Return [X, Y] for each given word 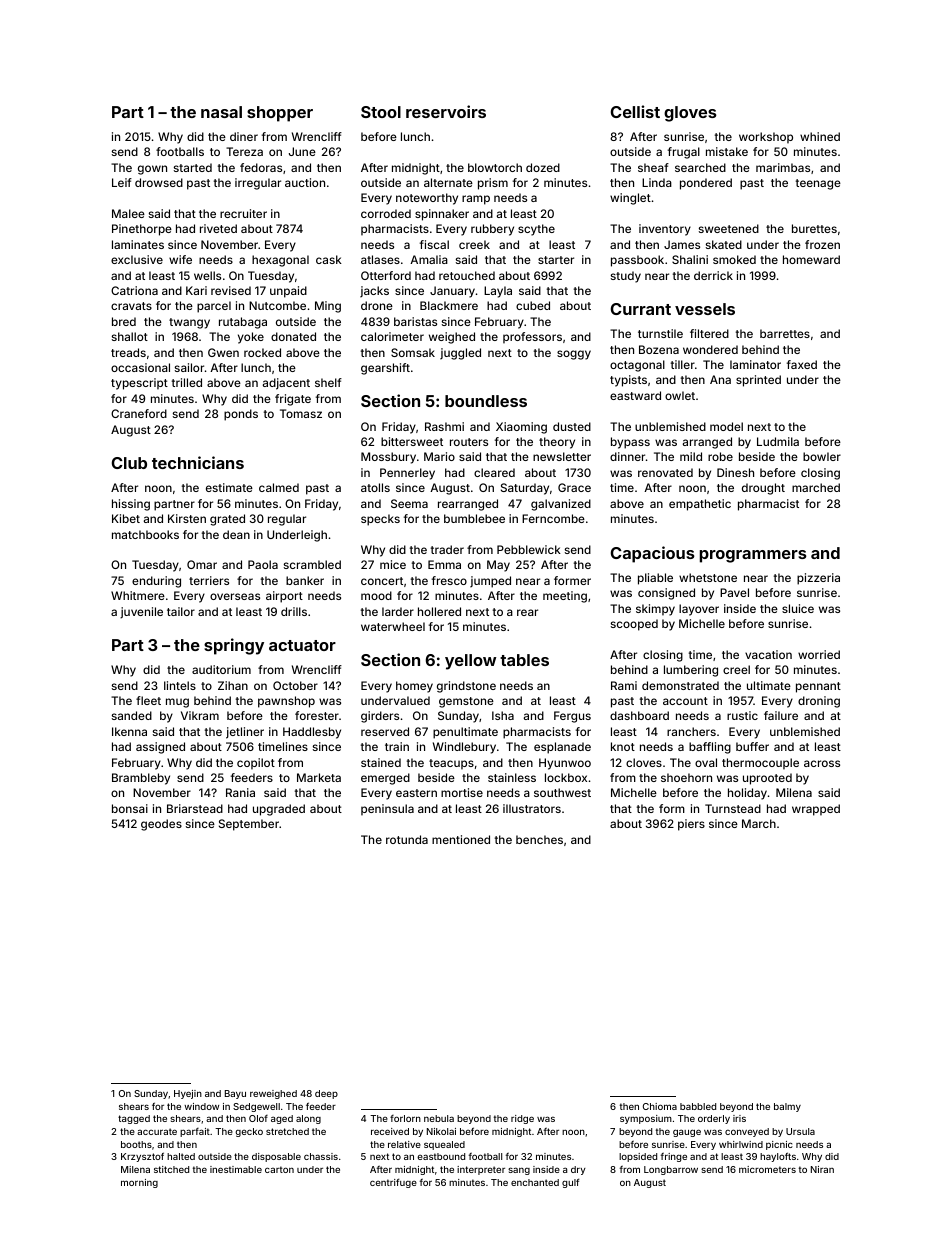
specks [380, 520]
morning [139, 1183]
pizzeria [818, 579]
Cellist [635, 111]
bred [124, 321]
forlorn [405, 1118]
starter [556, 260]
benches [539, 839]
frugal [684, 153]
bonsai [130, 808]
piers [691, 825]
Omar [202, 564]
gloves [690, 114]
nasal [221, 112]
